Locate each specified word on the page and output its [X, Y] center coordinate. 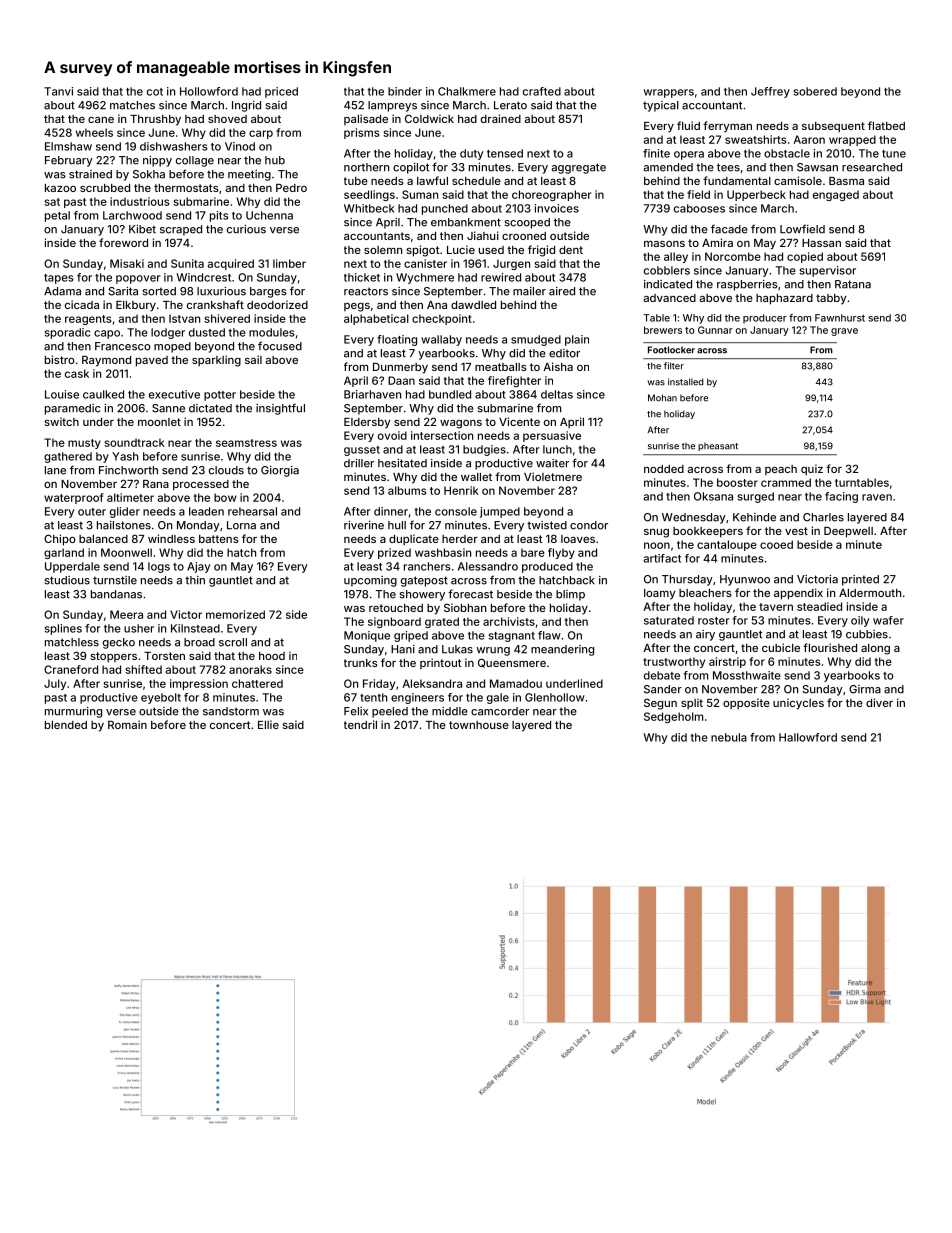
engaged [836, 195]
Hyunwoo [745, 580]
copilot [411, 168]
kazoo [60, 188]
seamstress [246, 443]
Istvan [184, 318]
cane [101, 120]
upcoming [370, 581]
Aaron [809, 139]
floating [397, 340]
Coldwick [429, 118]
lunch [557, 449]
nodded [664, 469]
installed [685, 382]
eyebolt [161, 698]
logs [159, 567]
